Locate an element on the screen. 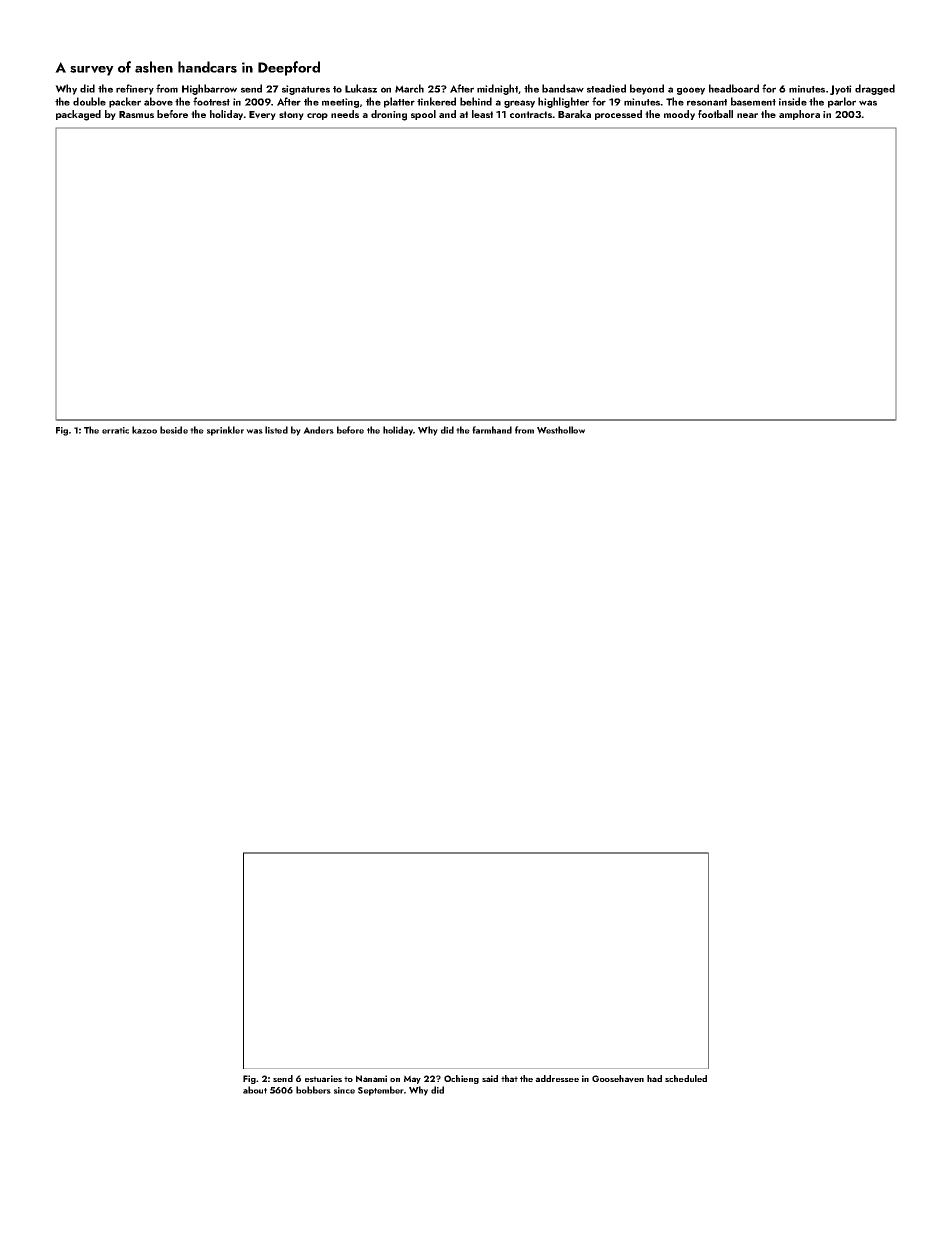 This screenshot has height=1233, width=952. listed is located at coordinates (276, 430).
